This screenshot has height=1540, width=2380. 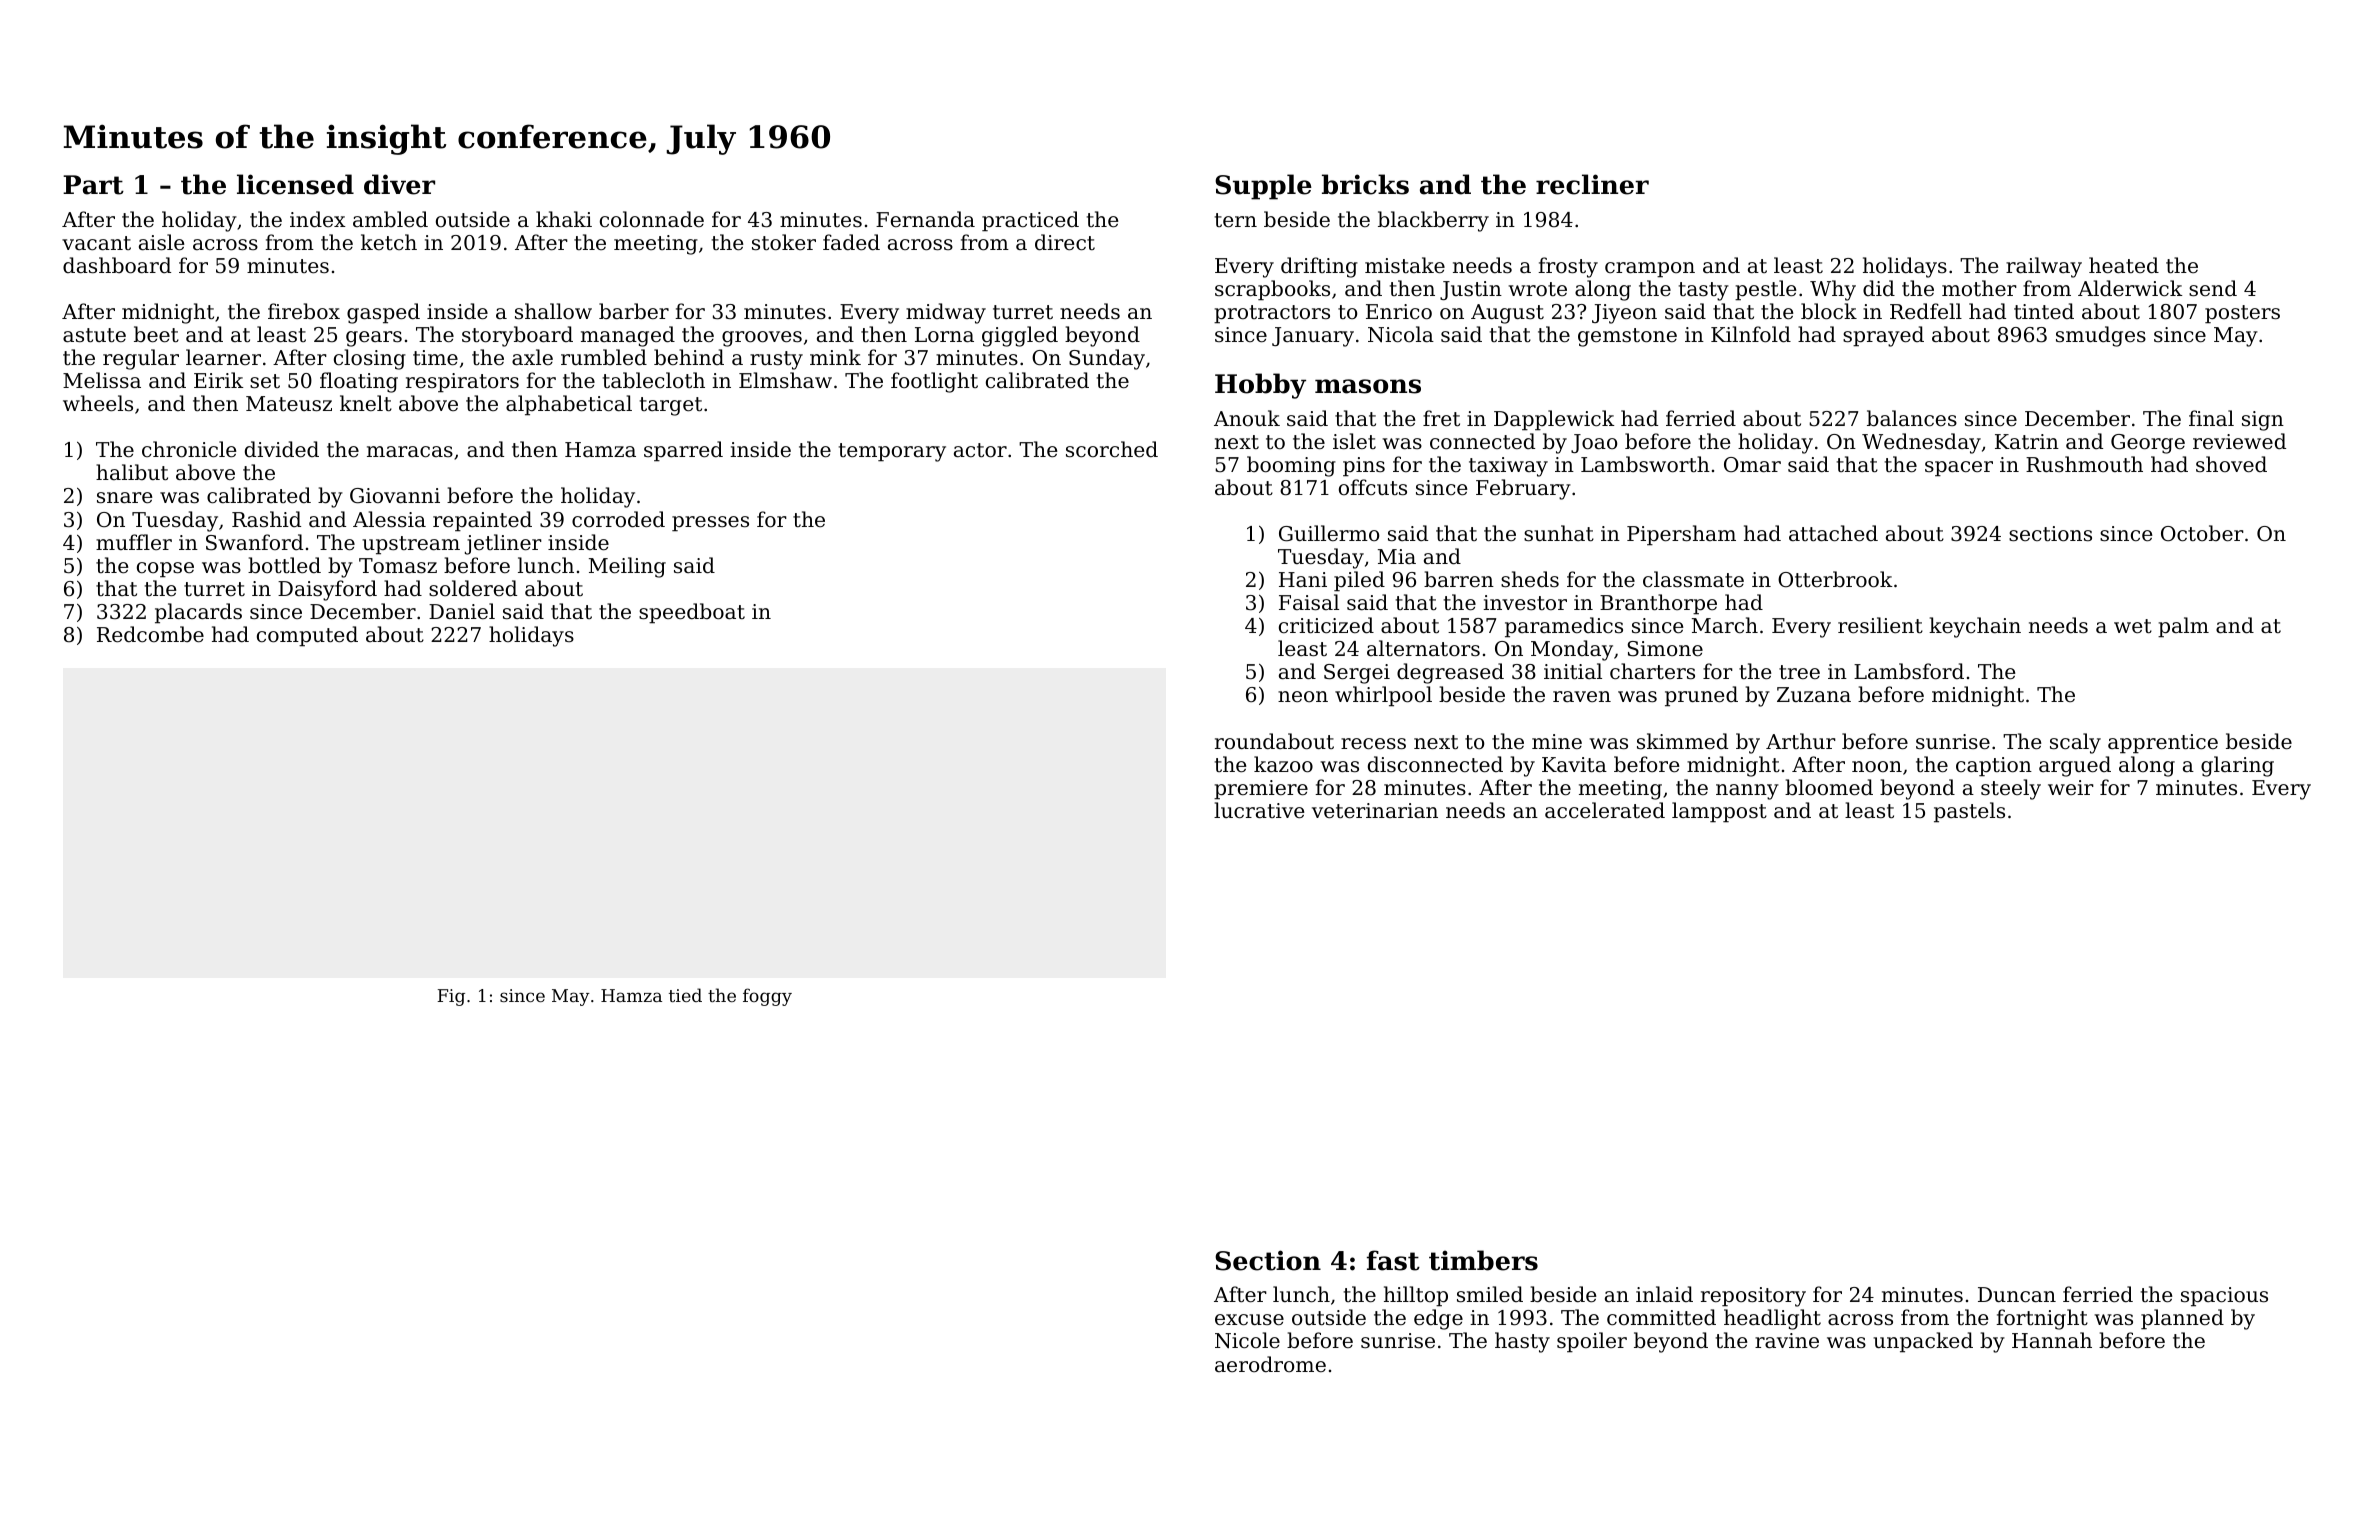 I want to click on neon, so click(x=1303, y=697).
